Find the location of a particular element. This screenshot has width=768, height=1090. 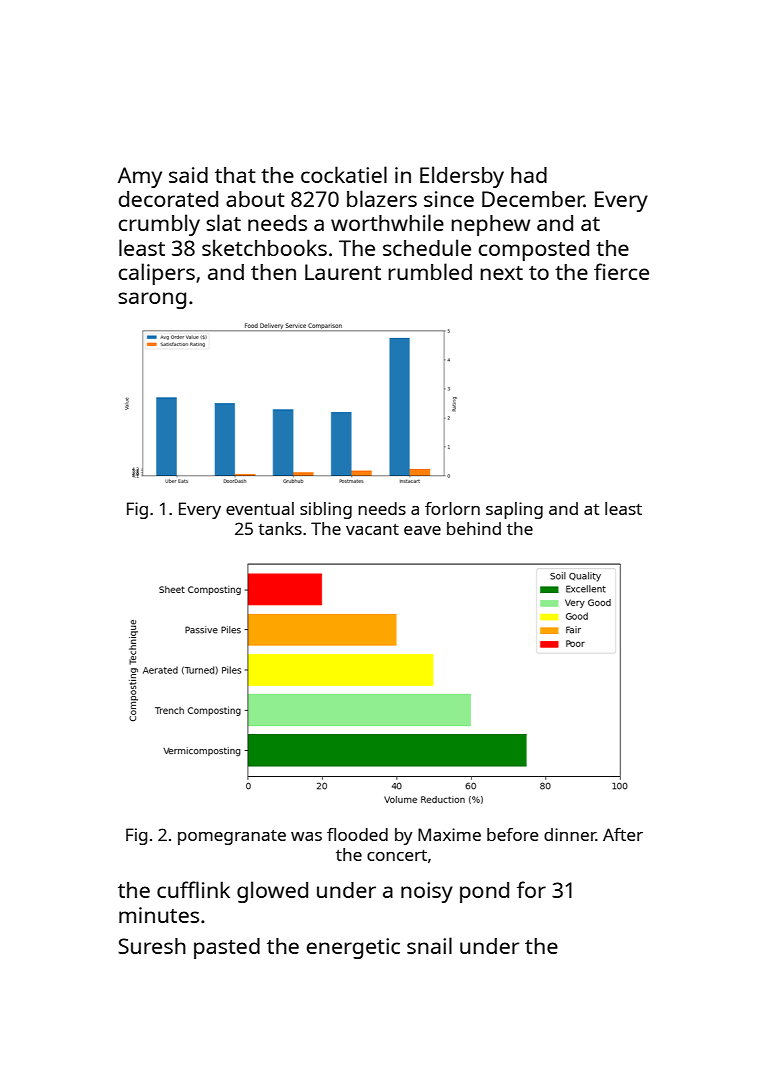

After is located at coordinates (623, 834).
